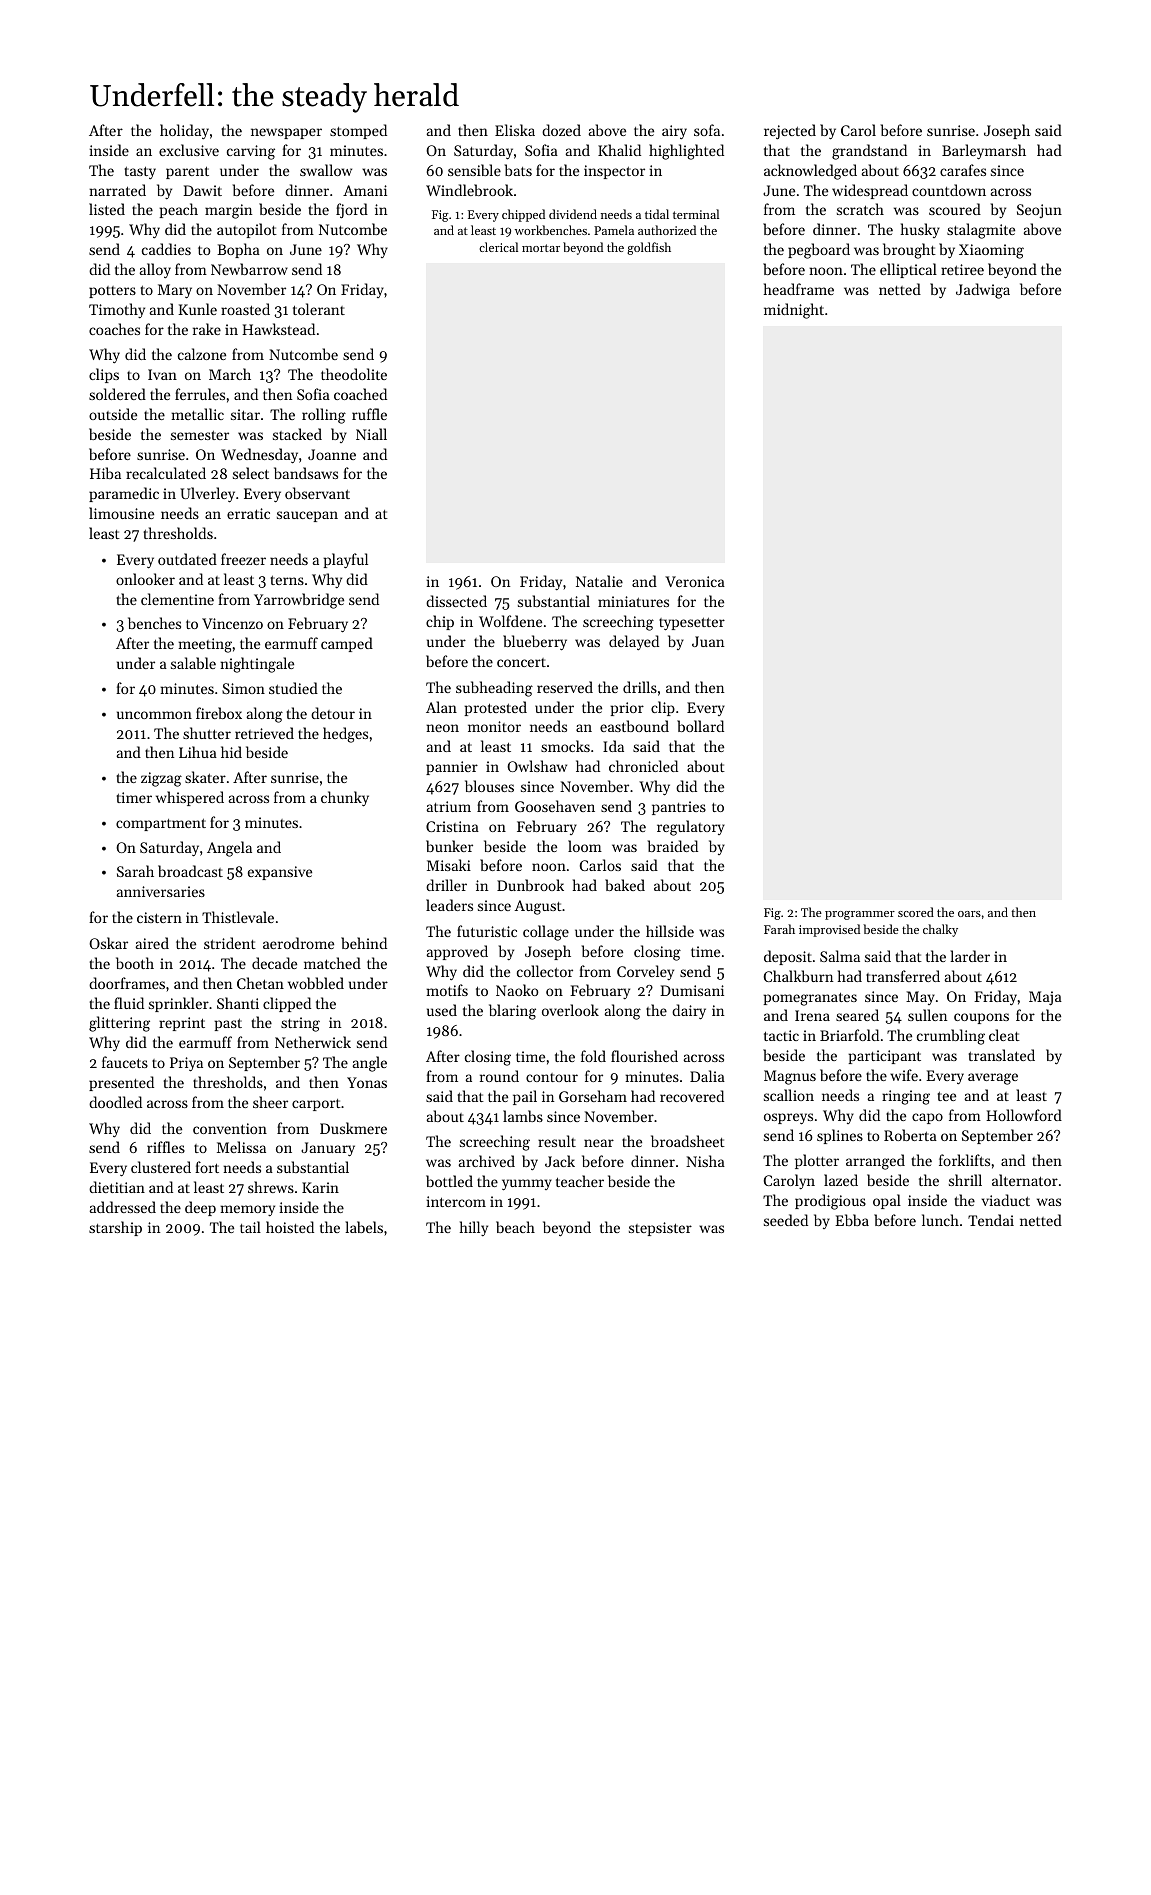  Describe the element at coordinates (991, 1220) in the image. I see `Tendai` at that location.
